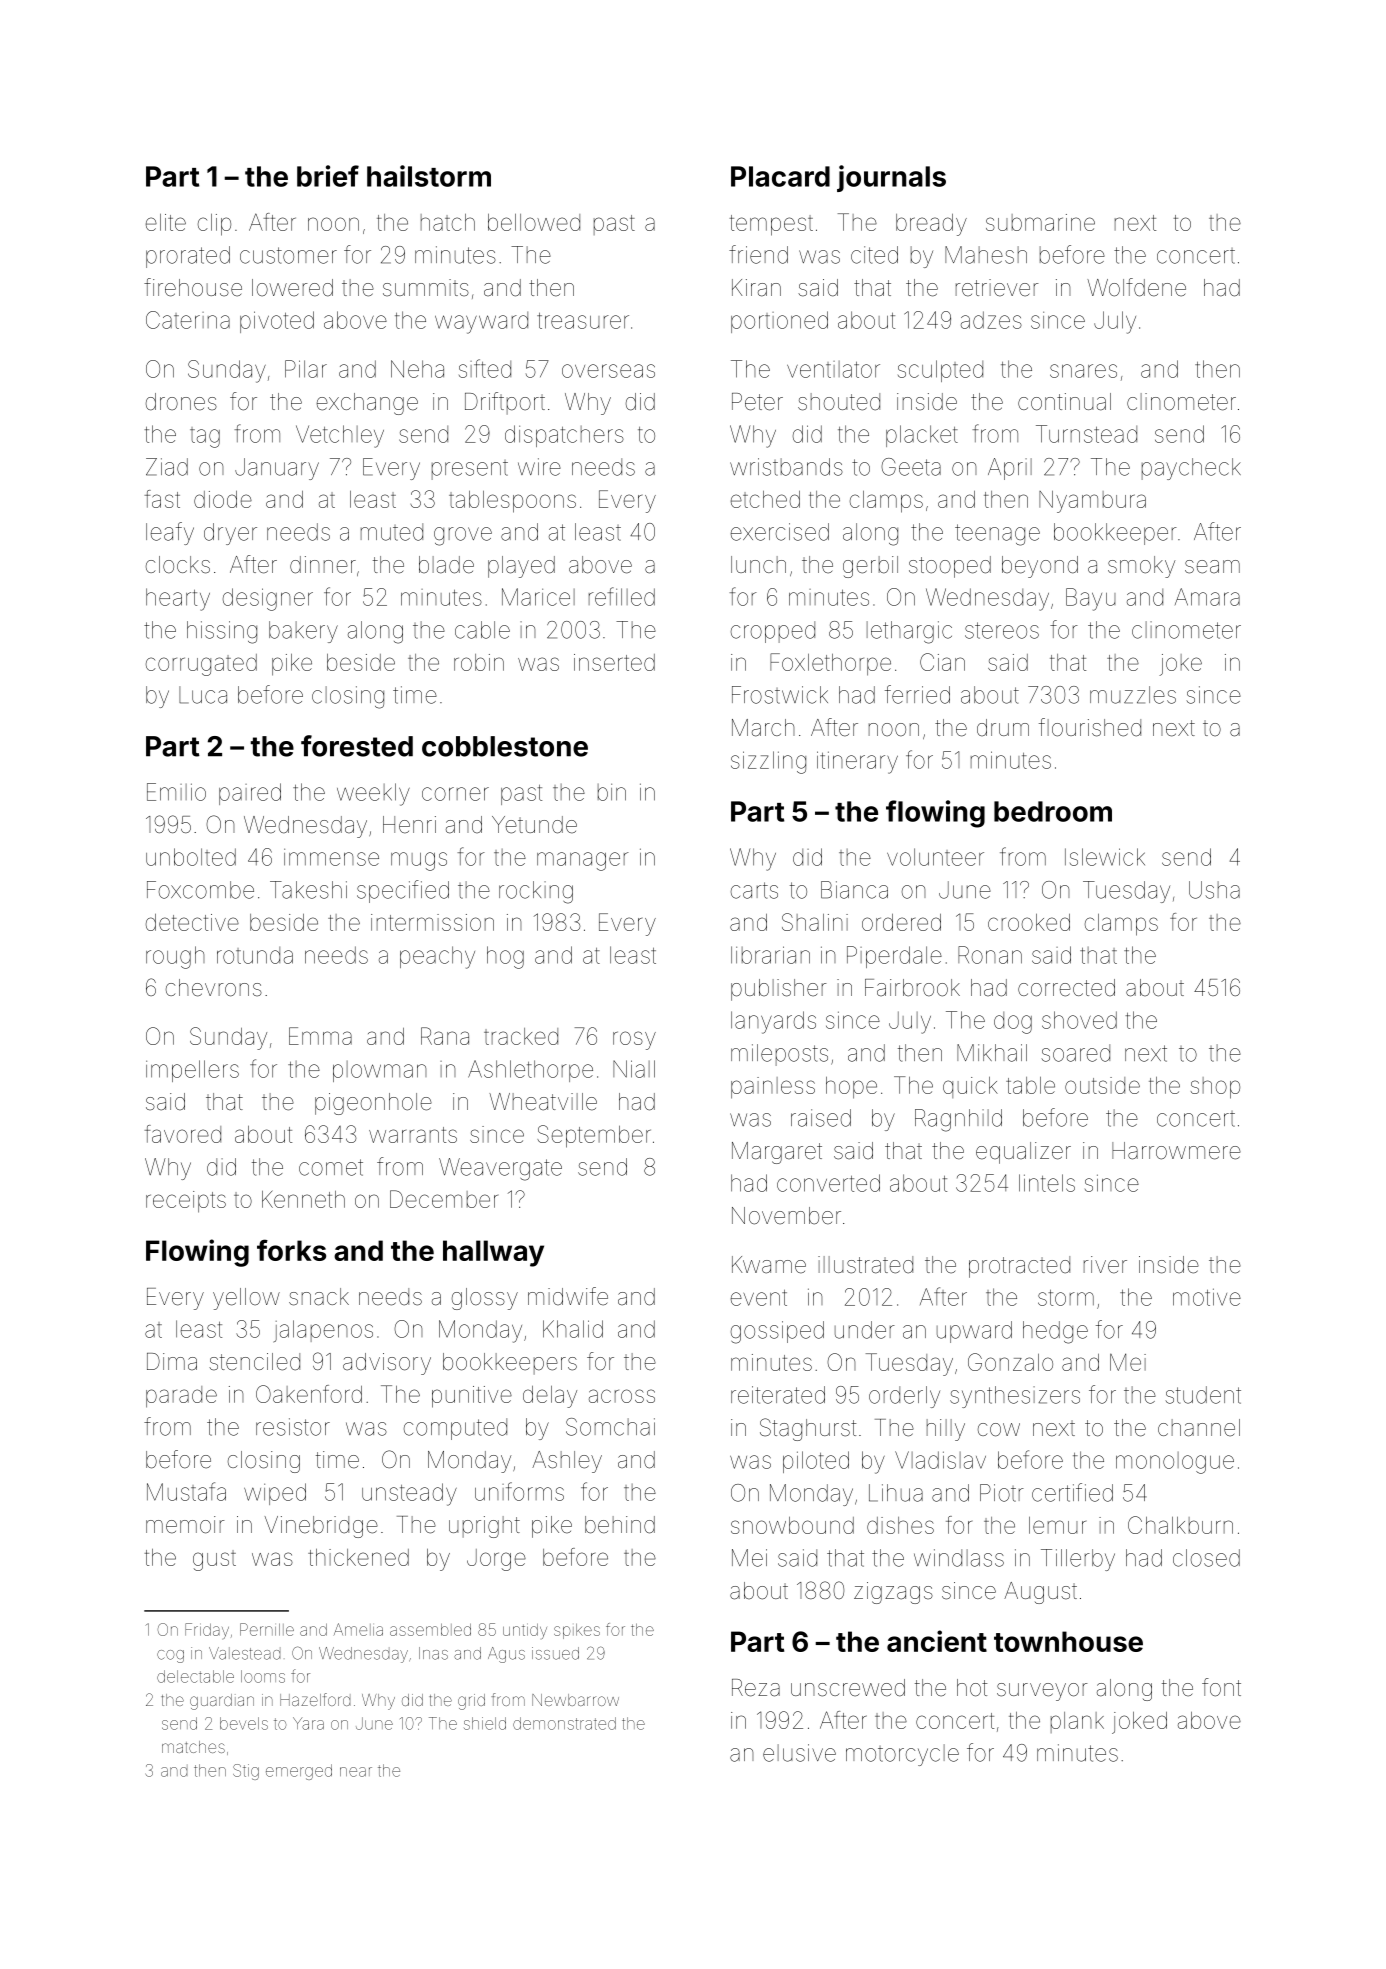 The image size is (1386, 1969). Describe the element at coordinates (170, 1656) in the screenshot. I see `cog` at that location.
